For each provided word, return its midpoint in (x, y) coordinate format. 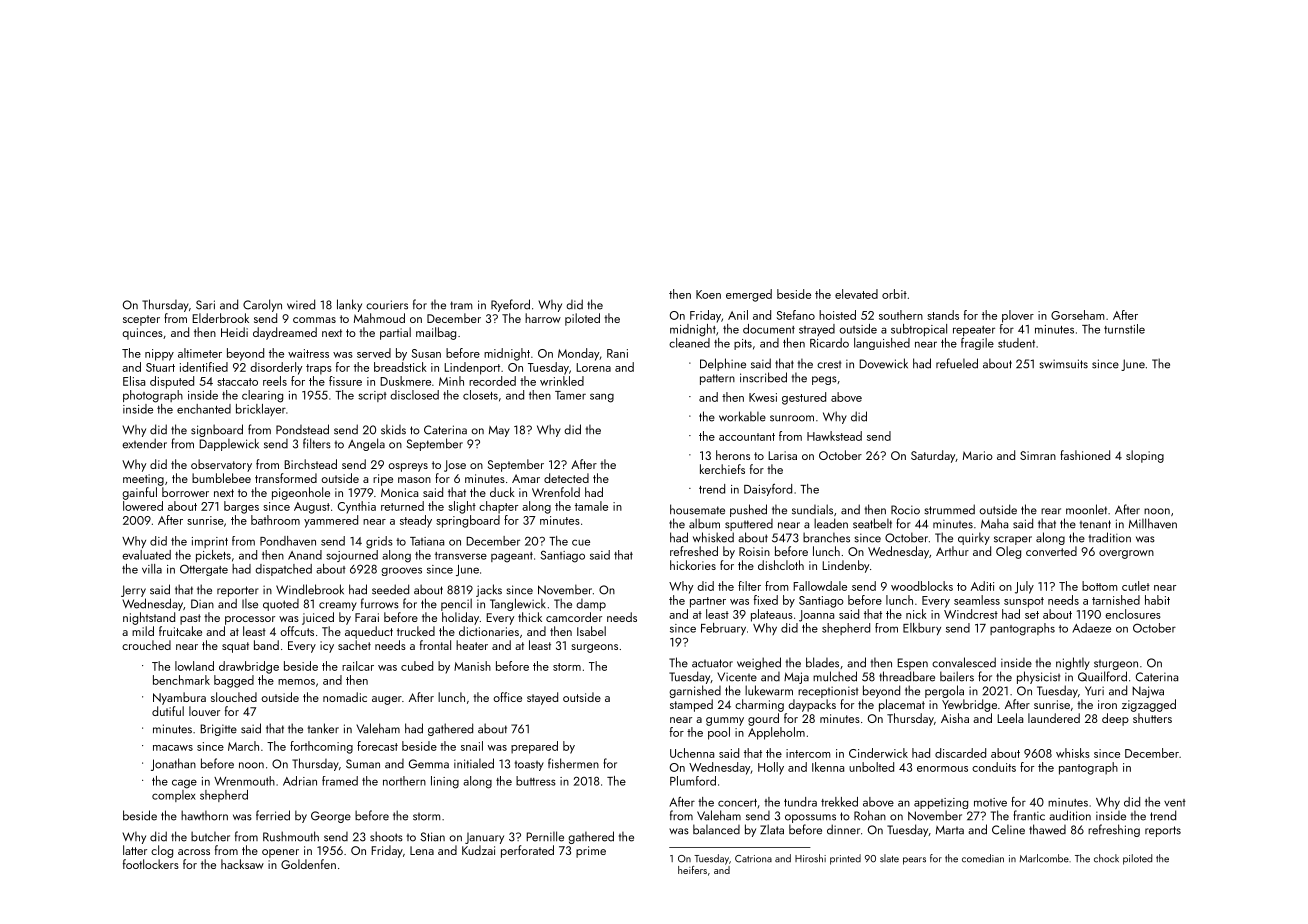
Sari (205, 305)
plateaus (772, 615)
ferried (273, 815)
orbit (894, 294)
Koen (708, 294)
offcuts (297, 631)
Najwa (1148, 692)
